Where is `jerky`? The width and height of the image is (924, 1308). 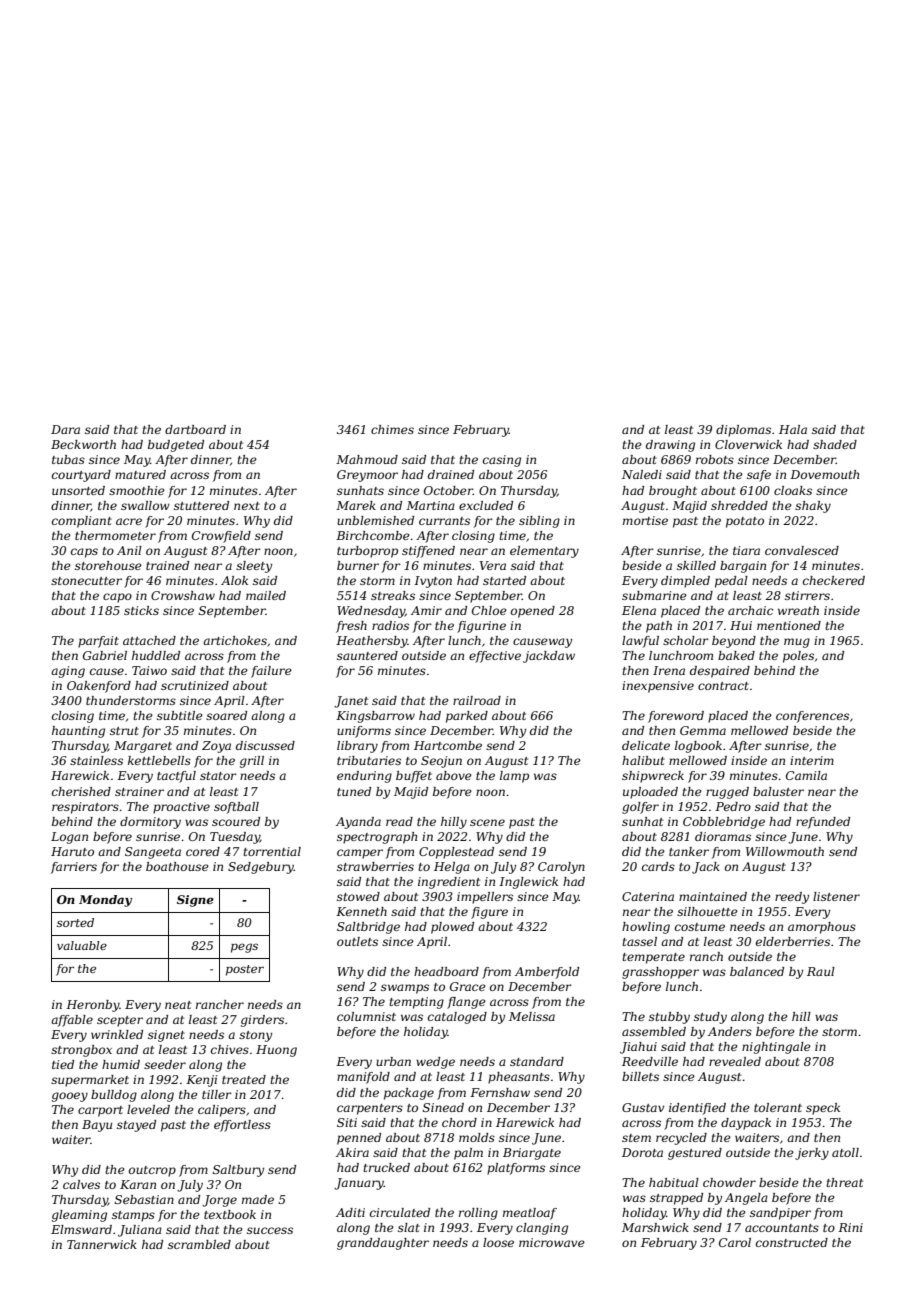
jerky is located at coordinates (812, 1154).
